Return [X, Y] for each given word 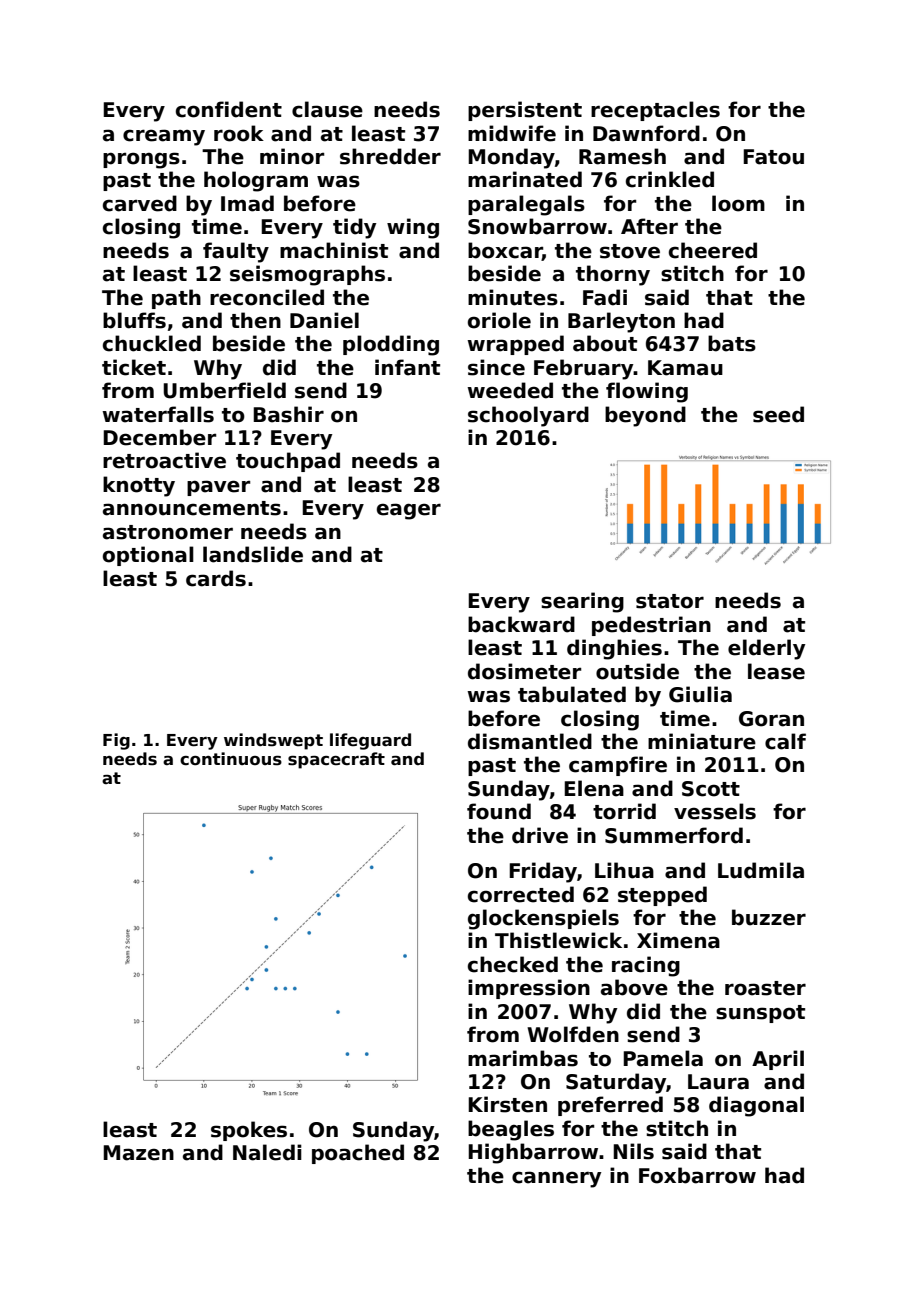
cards [216, 578]
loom [738, 203]
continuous [231, 759]
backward [521, 624]
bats [732, 343]
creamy [164, 137]
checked [513, 964]
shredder [390, 156]
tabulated [572, 694]
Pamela [663, 1058]
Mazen [138, 1153]
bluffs [134, 320]
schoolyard [528, 416]
